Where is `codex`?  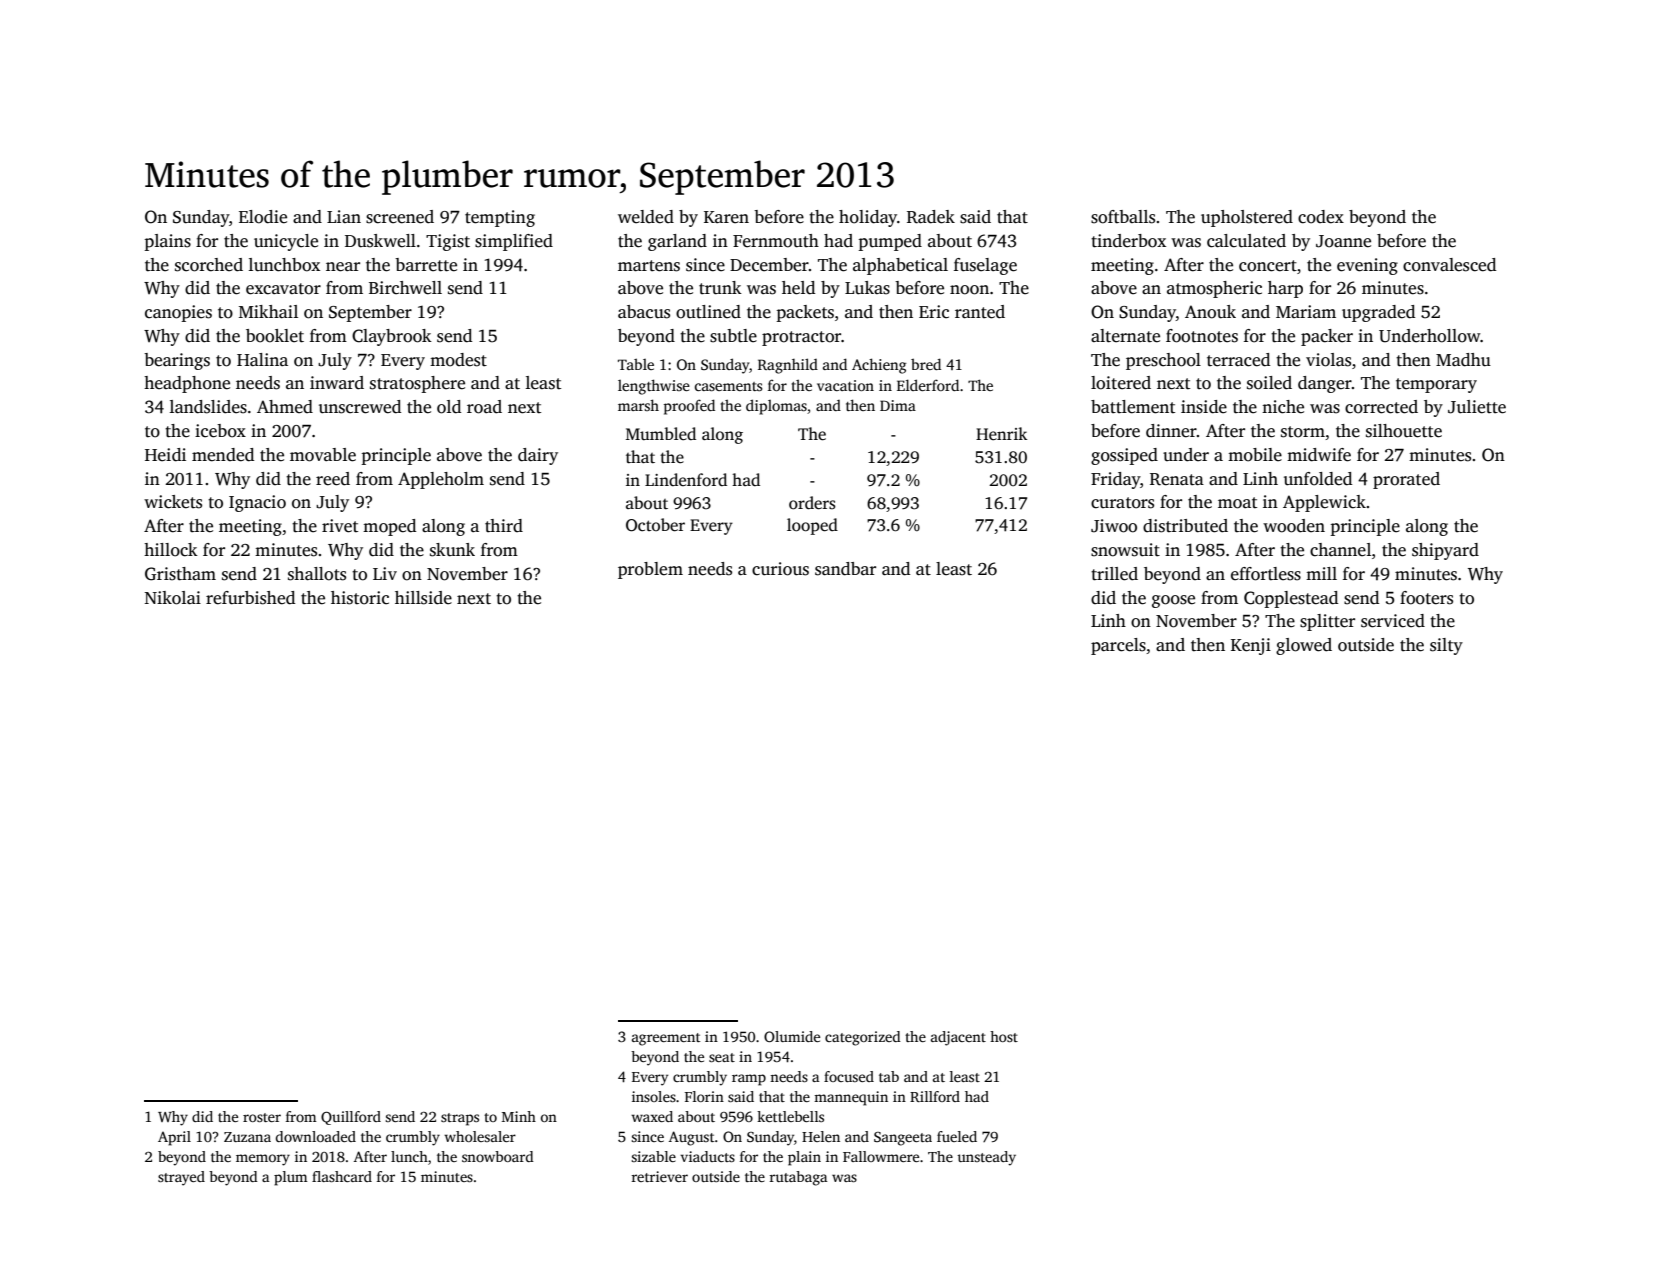 codex is located at coordinates (1321, 217).
